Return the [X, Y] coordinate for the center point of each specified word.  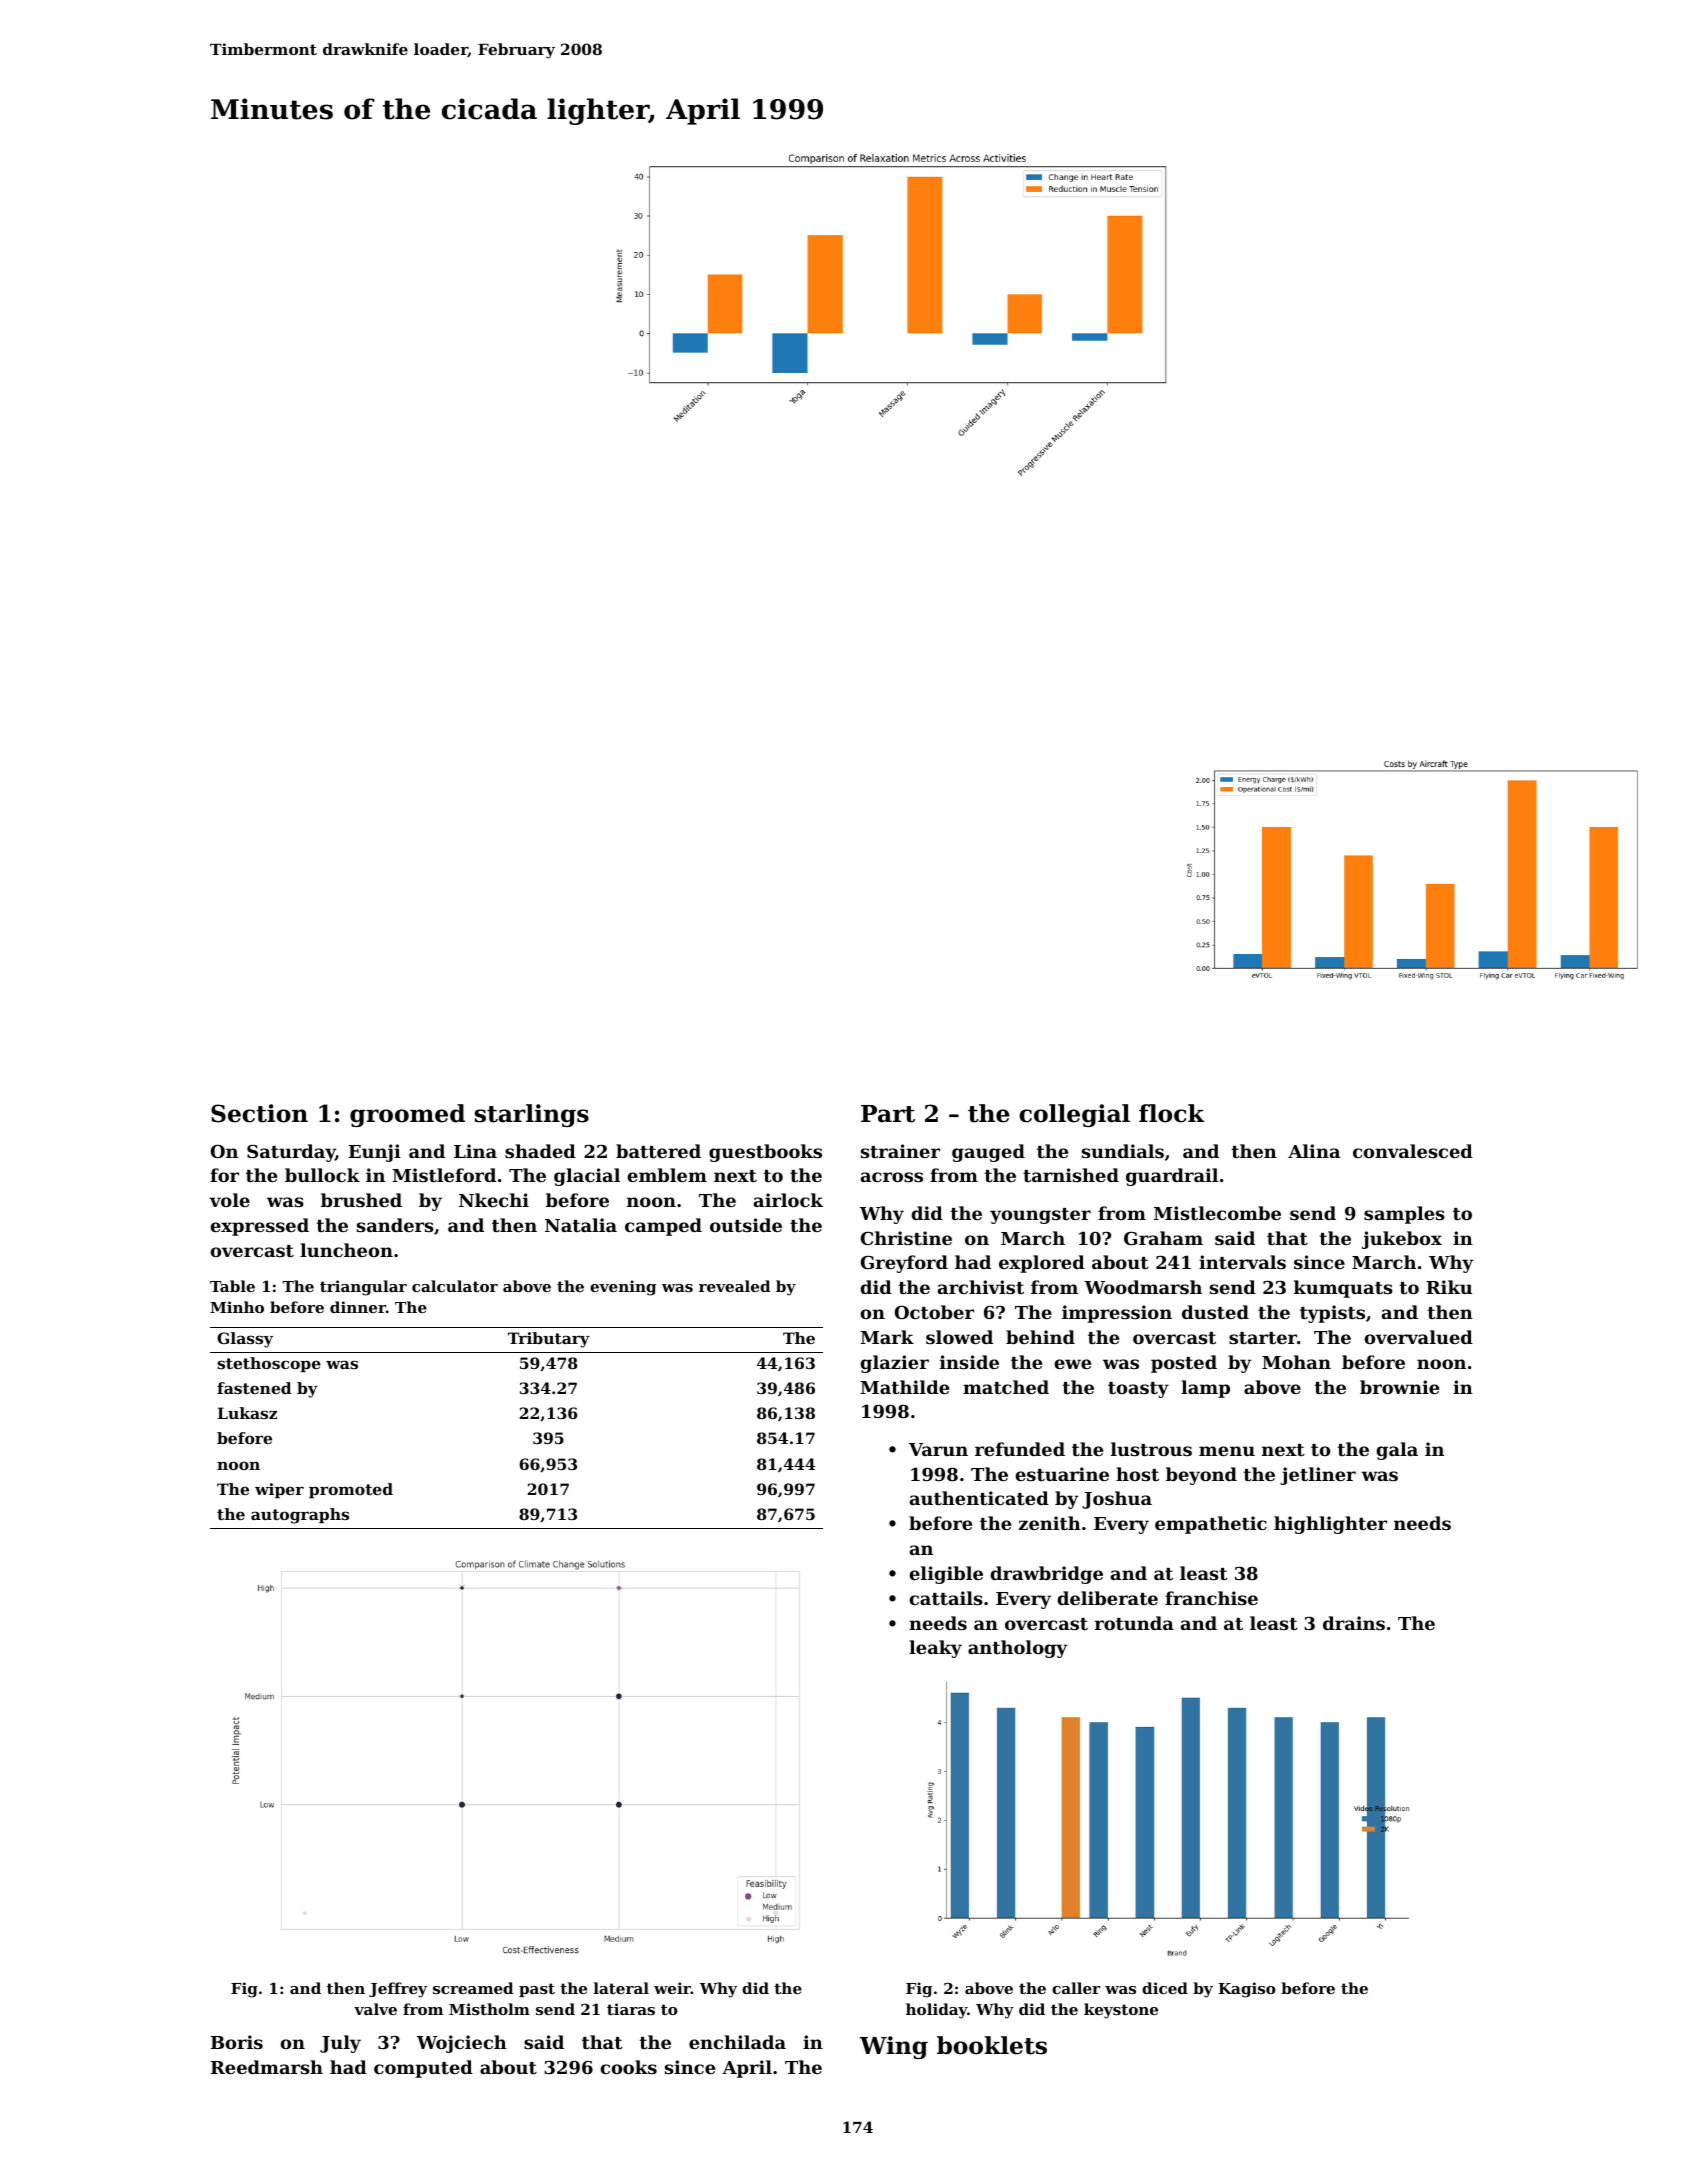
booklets [992, 2045]
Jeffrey [398, 1990]
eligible [946, 1575]
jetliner [1318, 1476]
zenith [1050, 1523]
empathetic [1211, 1525]
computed [423, 2069]
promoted [351, 1490]
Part [888, 1114]
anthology [1017, 1649]
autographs [300, 1516]
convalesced [1413, 1151]
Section [259, 1113]
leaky [935, 1649]
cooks [629, 2067]
